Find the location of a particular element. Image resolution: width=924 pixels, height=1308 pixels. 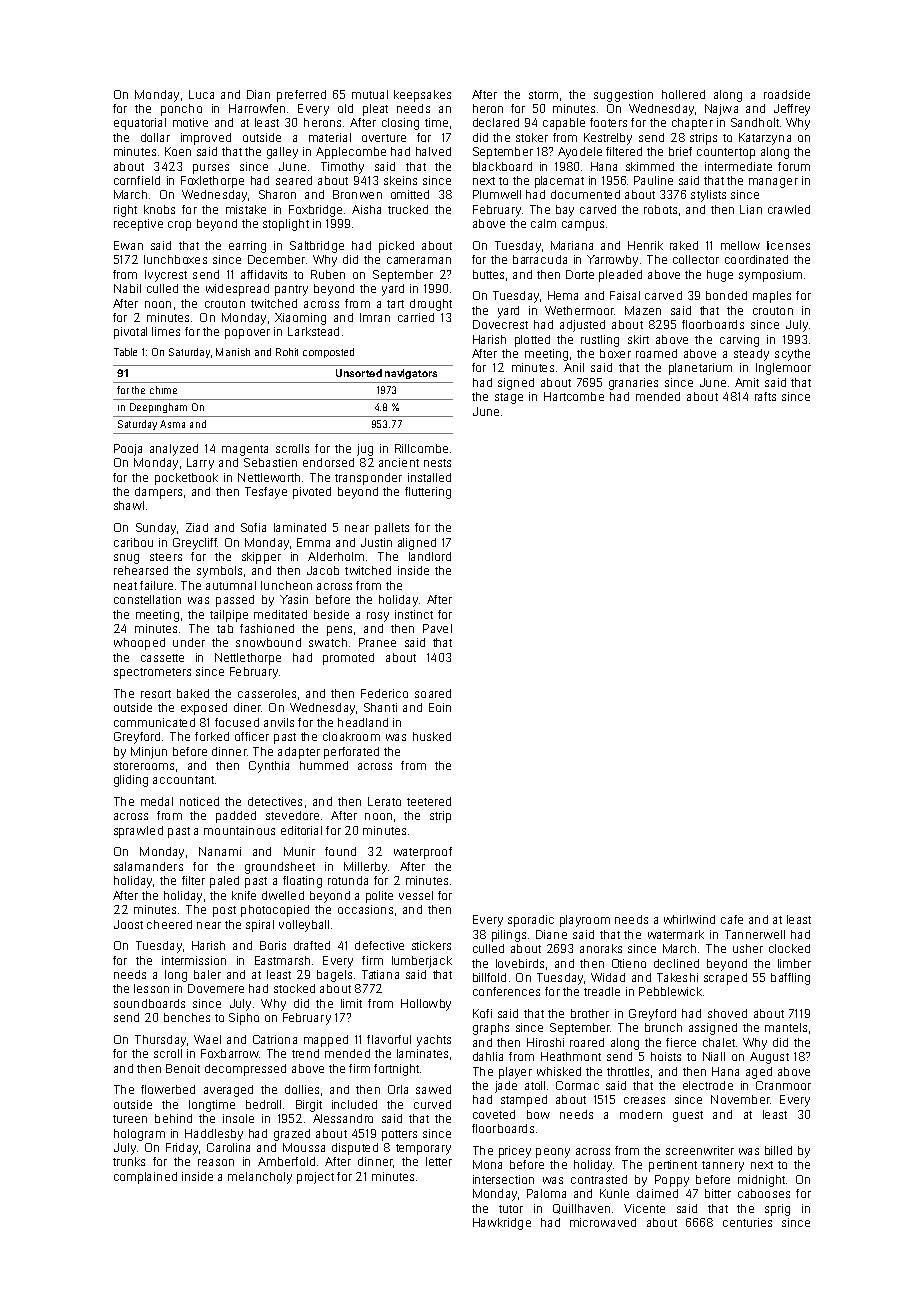

Thursday is located at coordinates (160, 1041).
